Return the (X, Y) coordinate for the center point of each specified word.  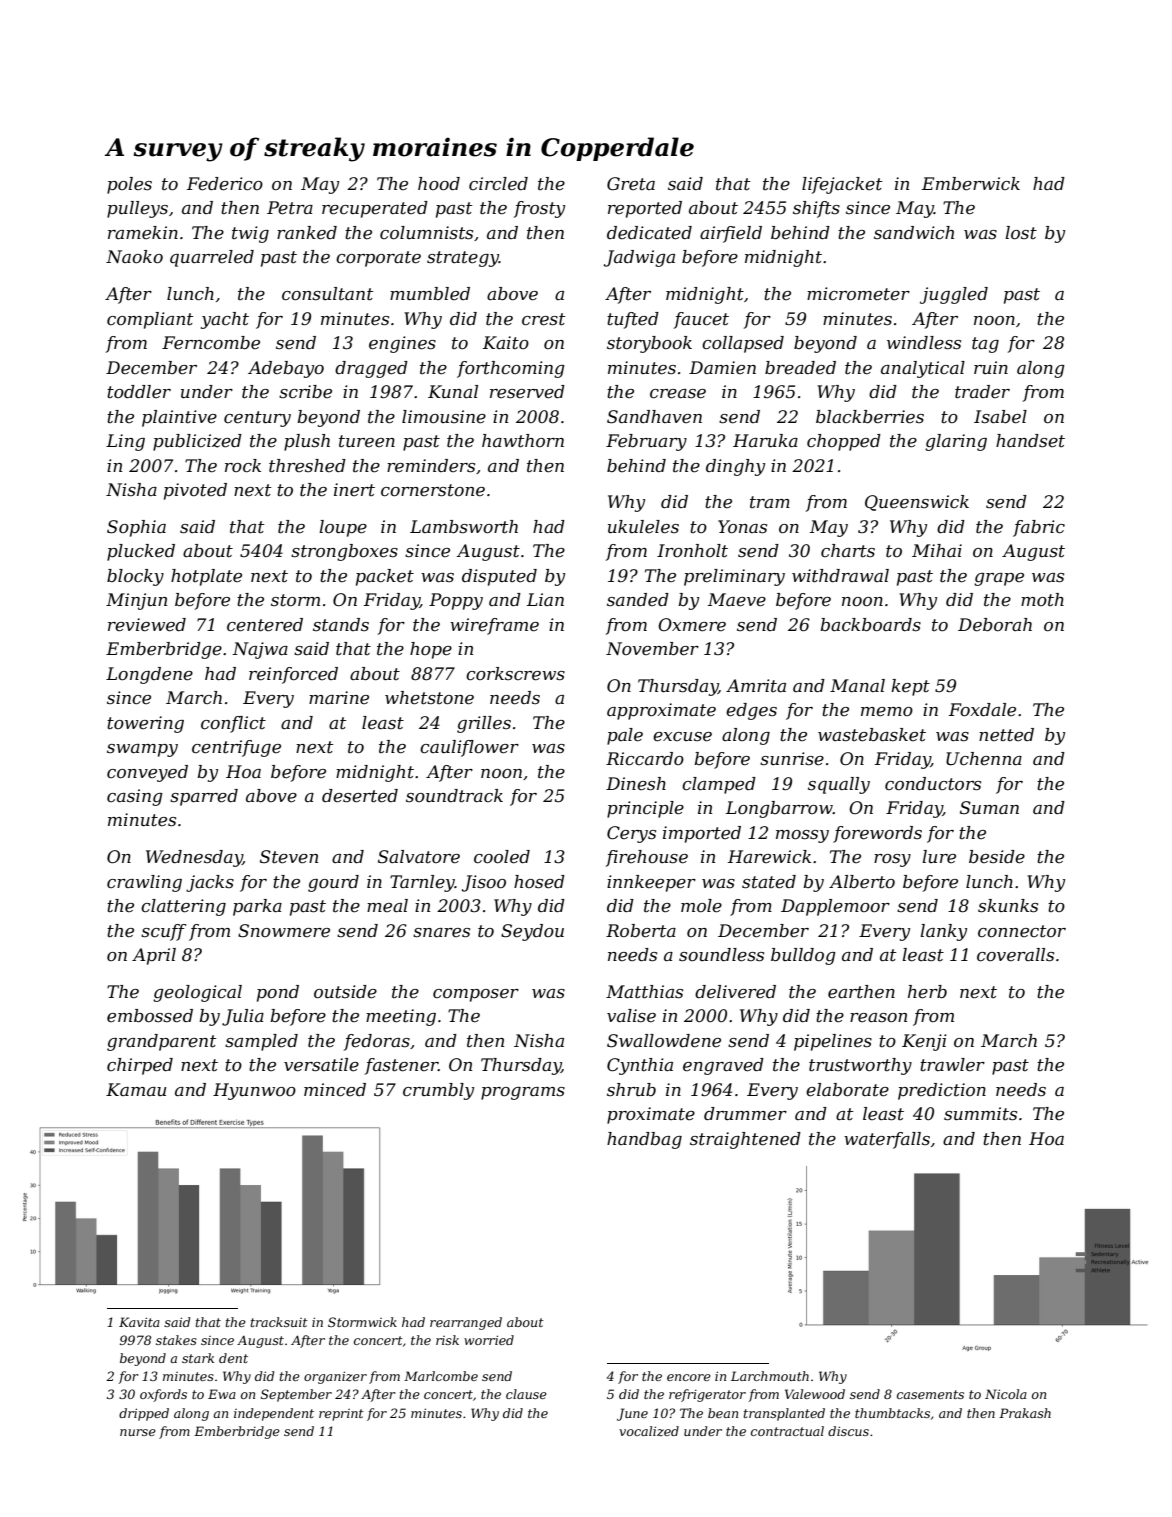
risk (447, 1340)
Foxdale (982, 709)
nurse (138, 1432)
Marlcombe (441, 1376)
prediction (942, 1091)
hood (439, 183)
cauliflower (469, 748)
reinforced (293, 675)
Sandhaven (654, 417)
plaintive (179, 418)
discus (848, 1431)
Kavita (139, 1322)
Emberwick (971, 184)
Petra (290, 208)
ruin (991, 367)
